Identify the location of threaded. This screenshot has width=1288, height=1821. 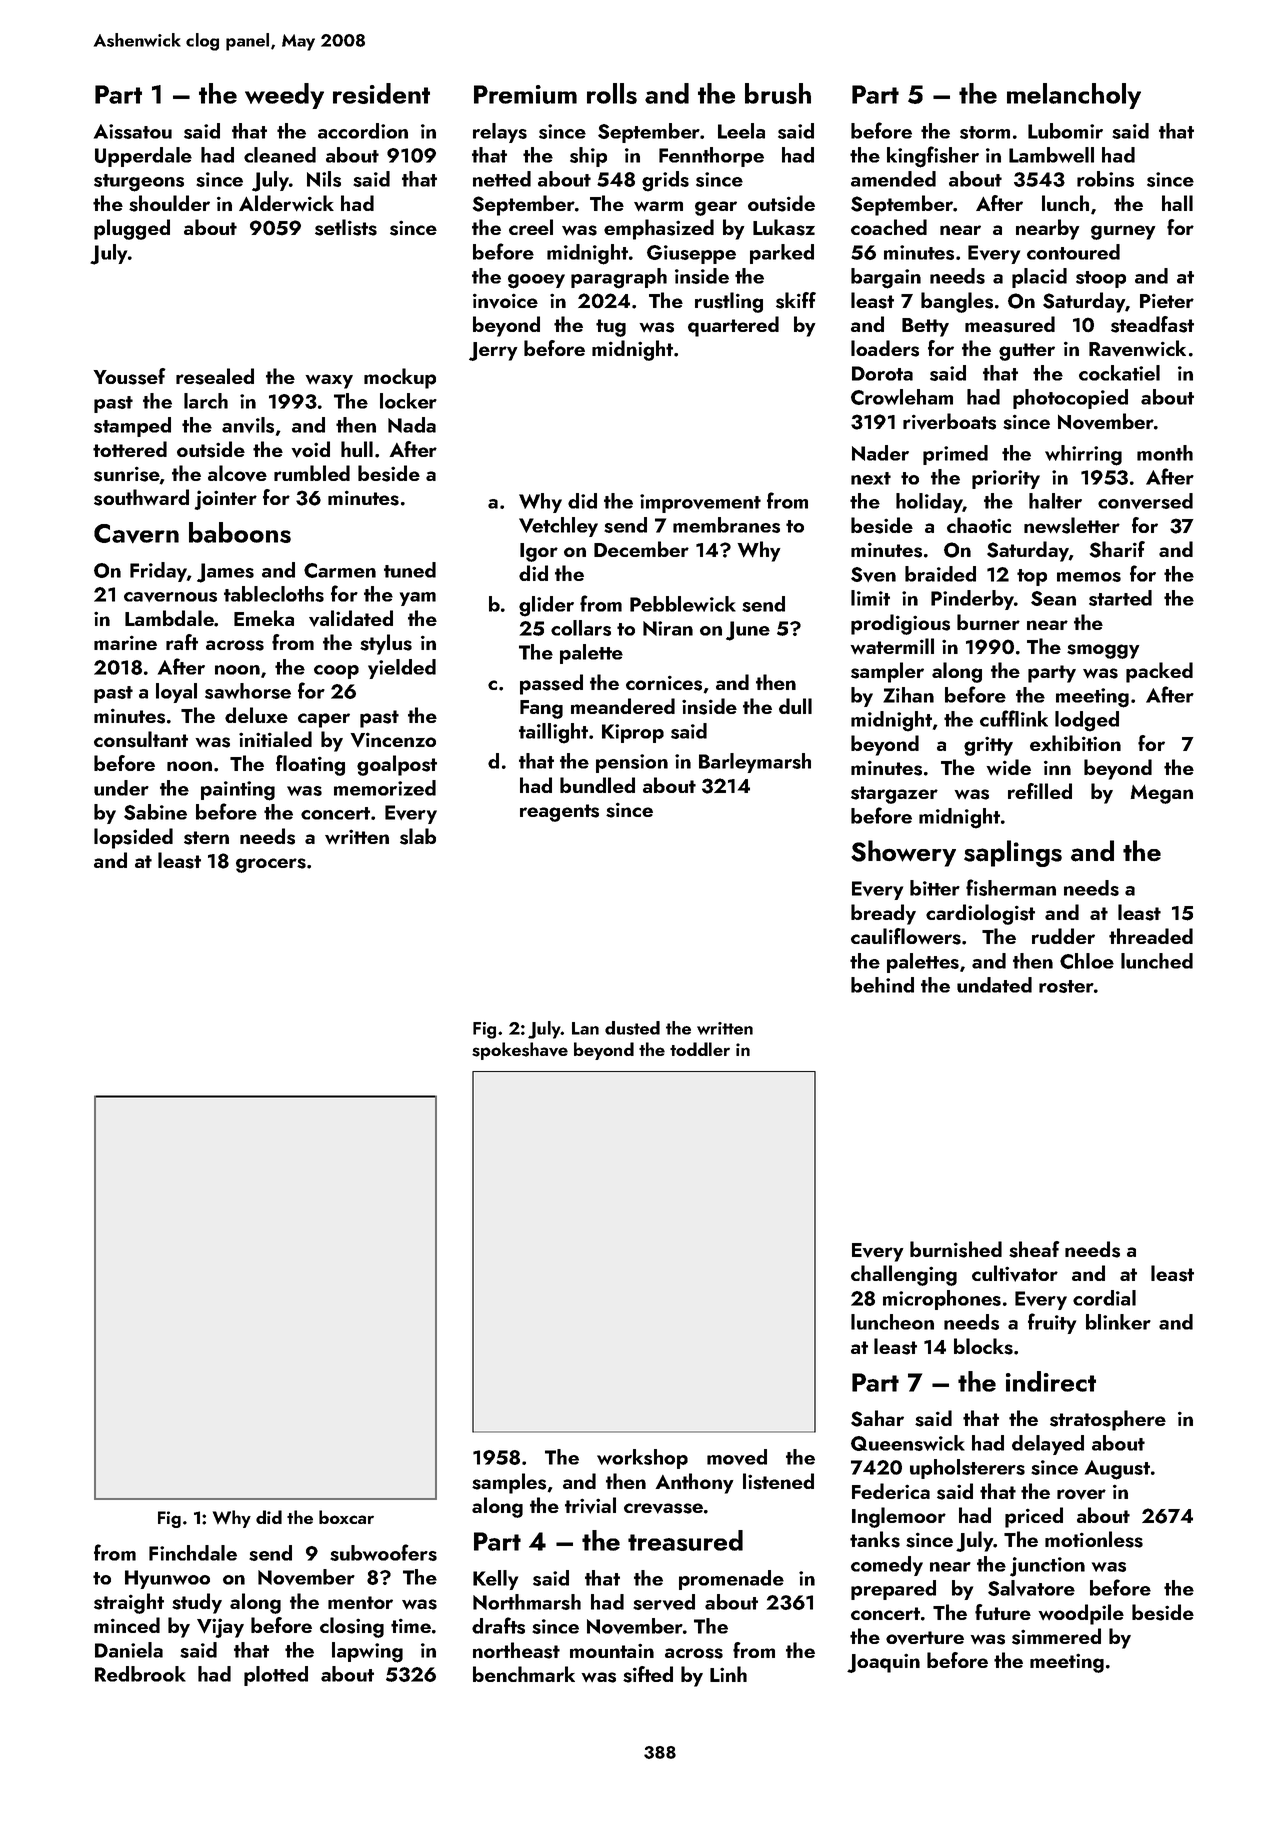
(1151, 936).
